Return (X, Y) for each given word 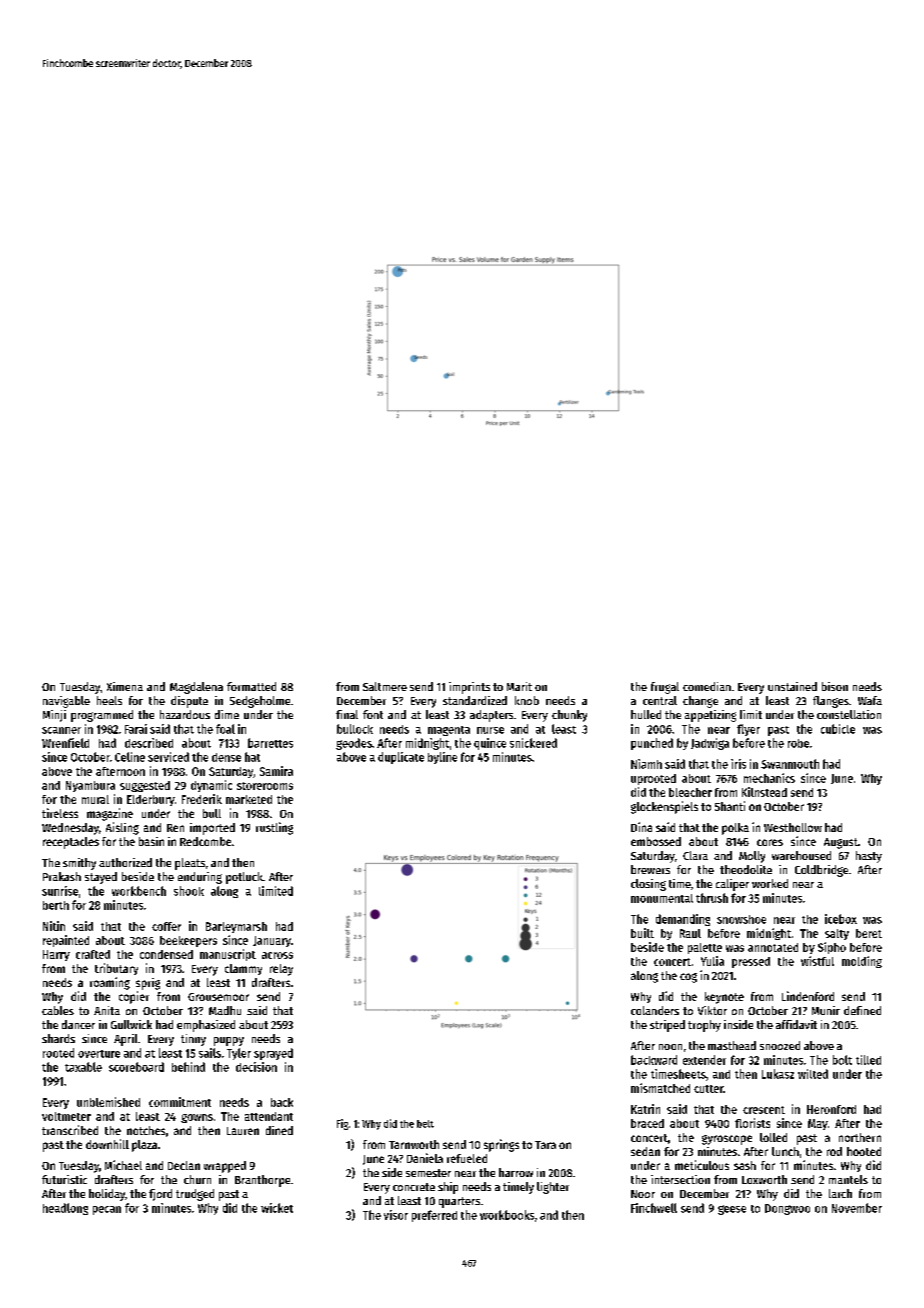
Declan (184, 1165)
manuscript (228, 955)
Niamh (646, 764)
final (347, 714)
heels (109, 700)
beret (869, 933)
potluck (244, 878)
